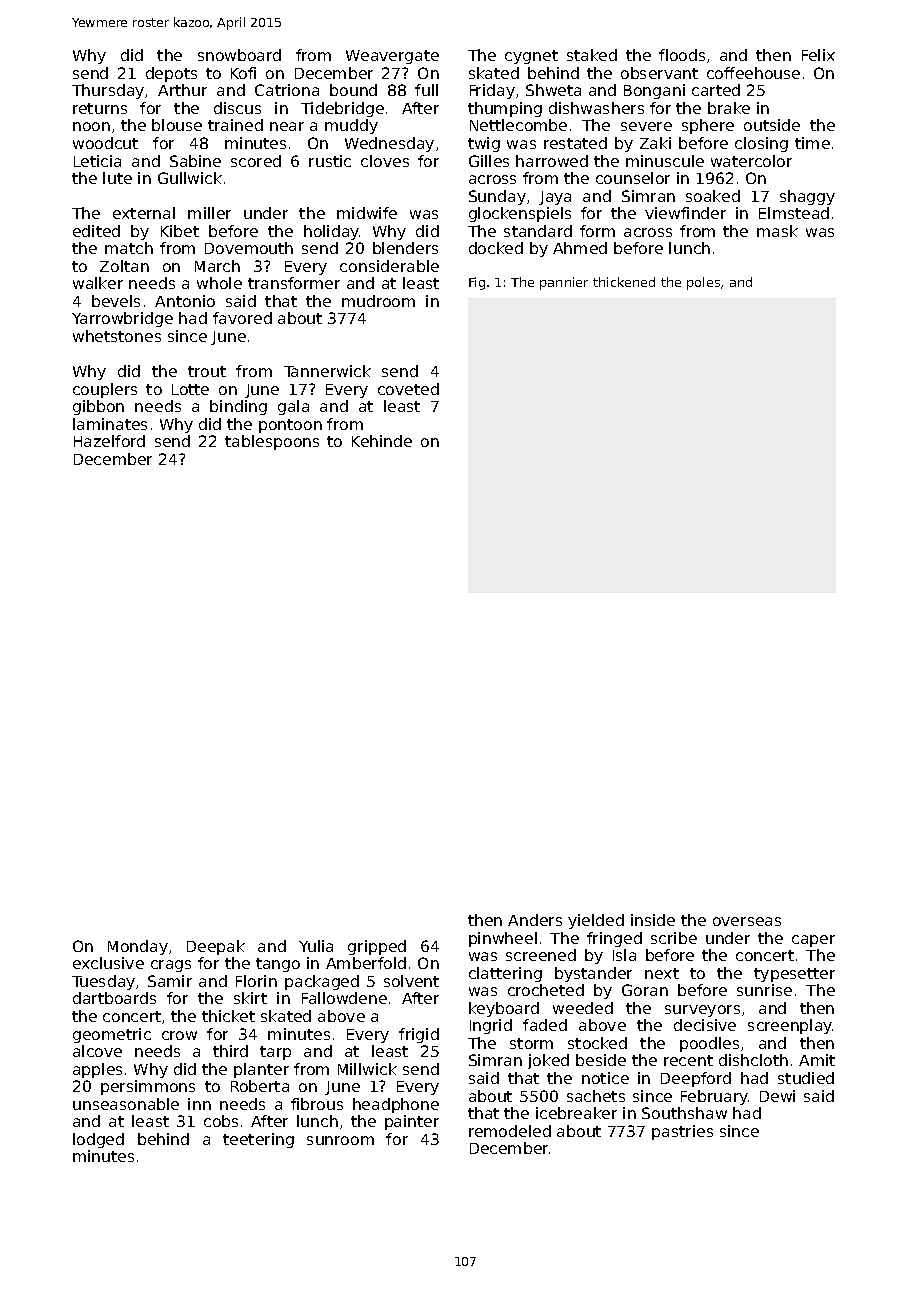 This screenshot has height=1316, width=908. What do you see at coordinates (216, 947) in the screenshot?
I see `Deepak` at bounding box center [216, 947].
